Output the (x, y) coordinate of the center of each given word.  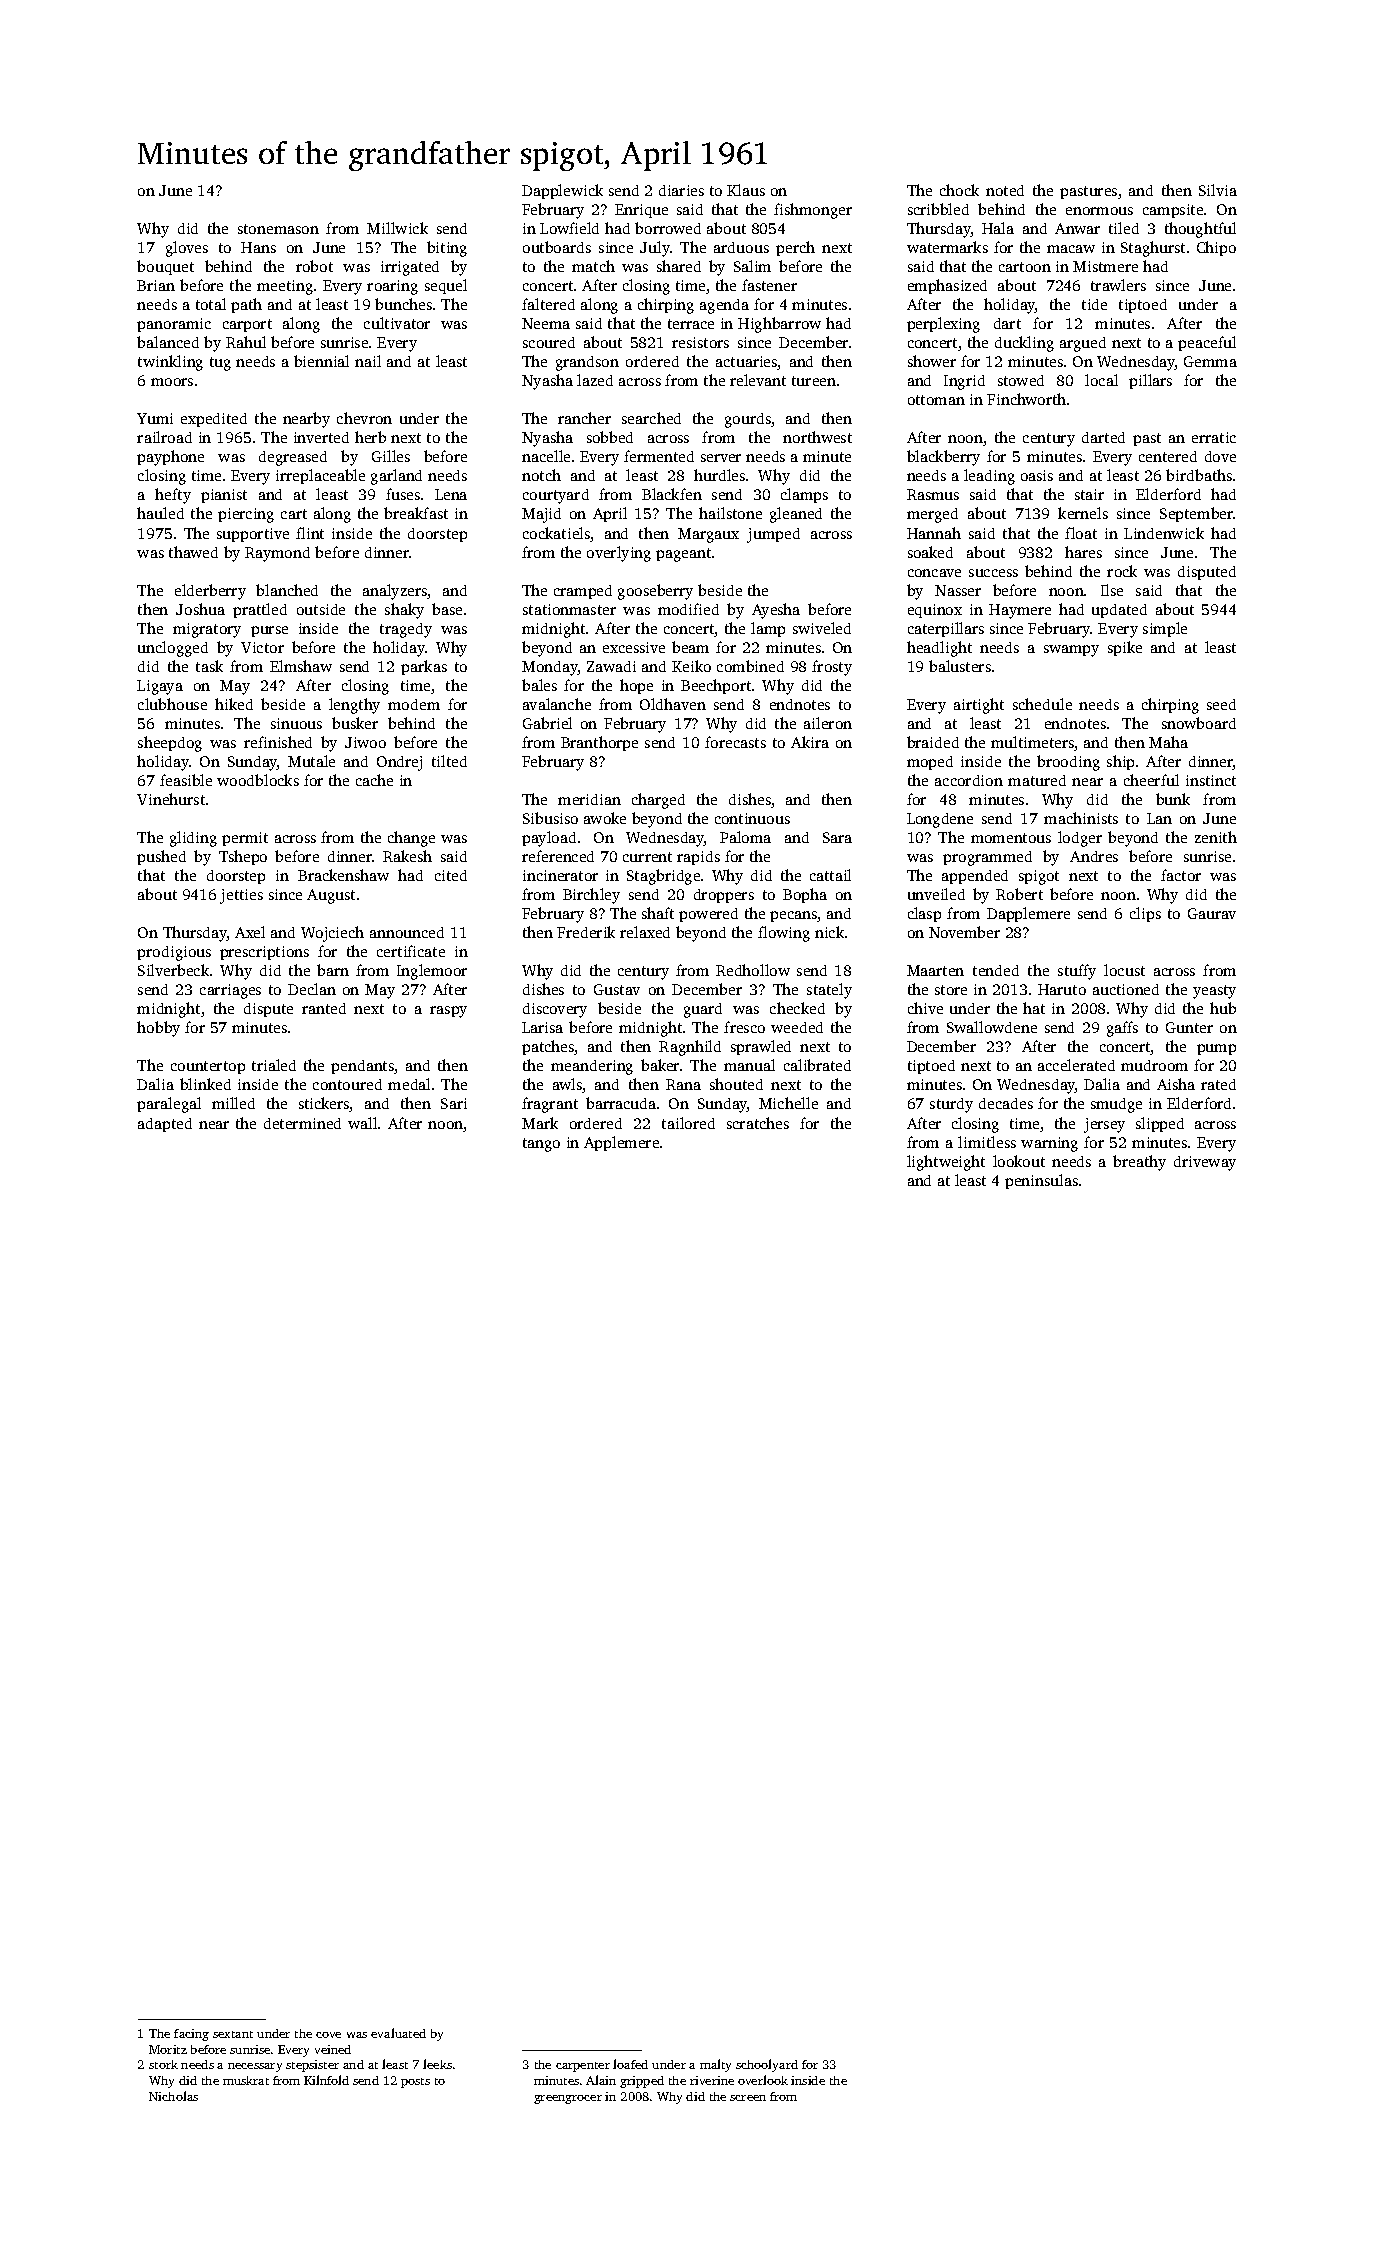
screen (748, 2098)
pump (1216, 1049)
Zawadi (611, 666)
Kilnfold (326, 2080)
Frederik (586, 932)
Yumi (155, 418)
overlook (763, 2080)
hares (1083, 552)
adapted (165, 1125)
